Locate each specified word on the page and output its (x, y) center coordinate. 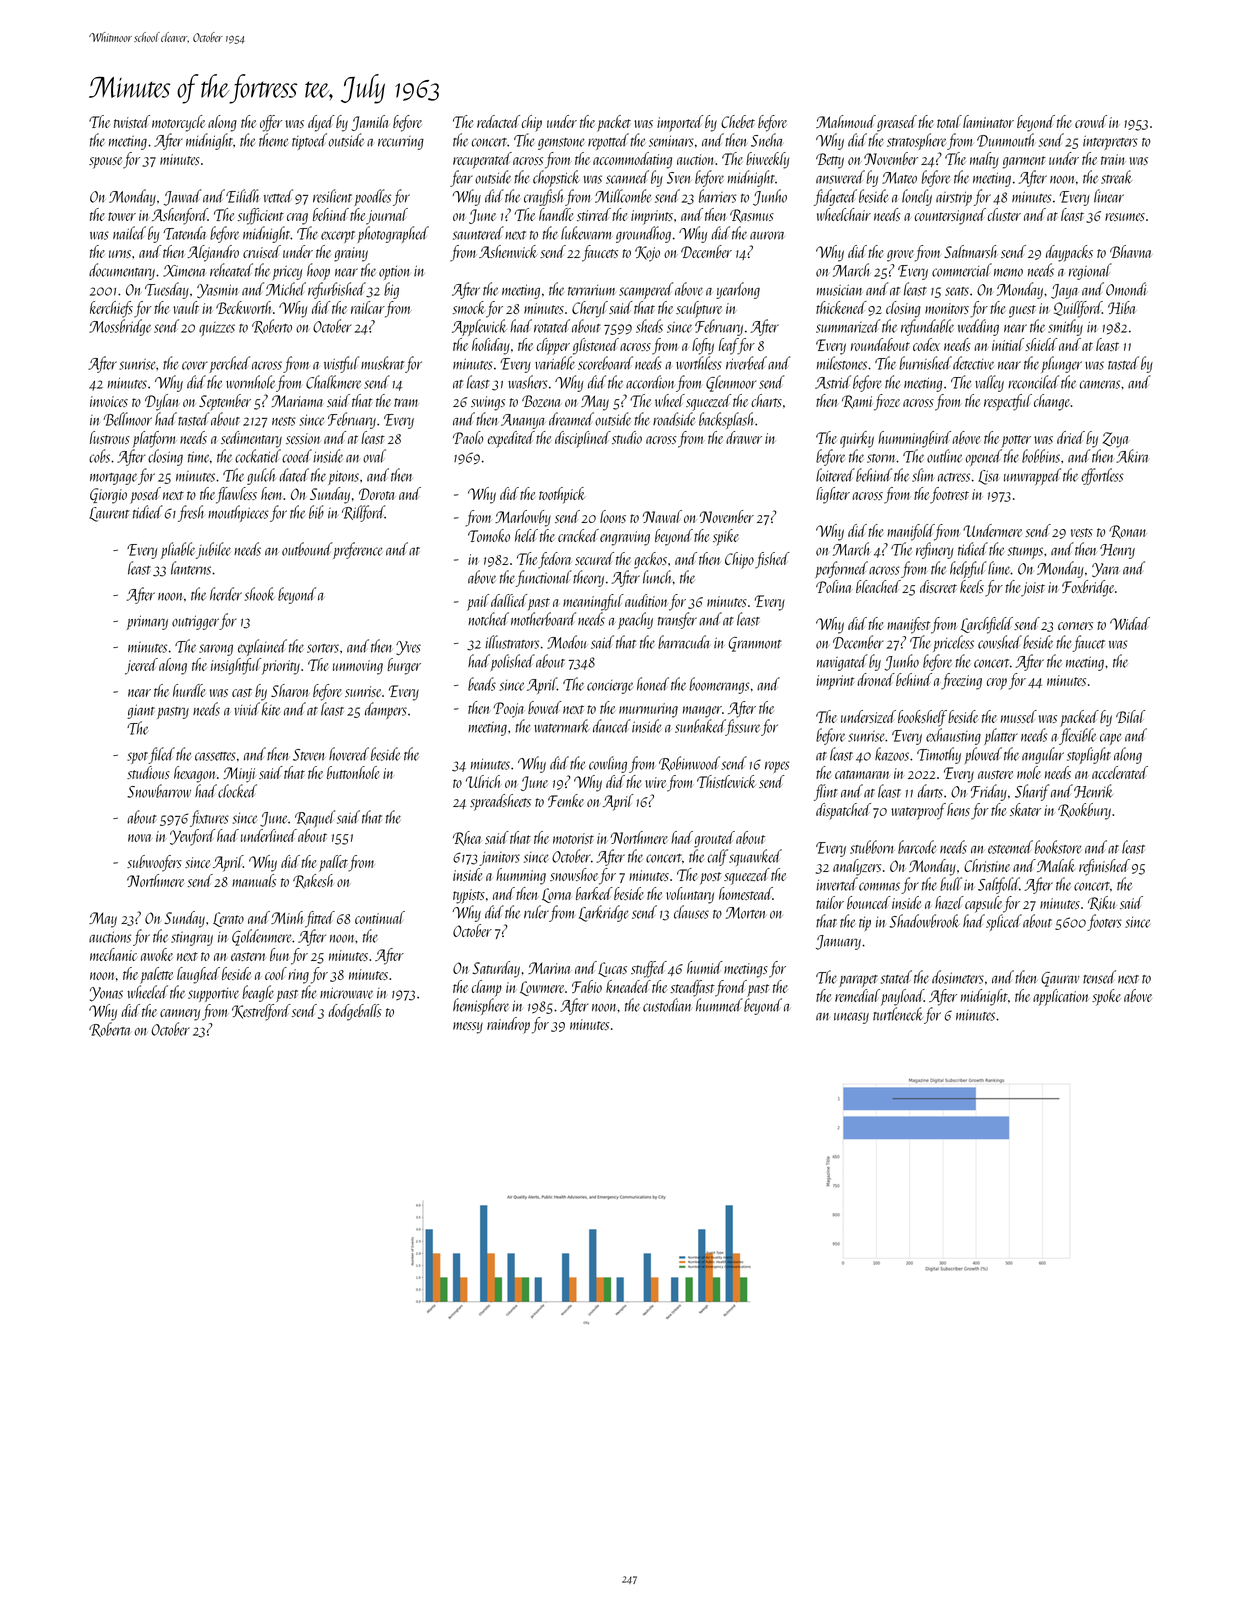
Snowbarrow (159, 791)
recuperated (482, 160)
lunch (657, 577)
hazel (949, 902)
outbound (307, 549)
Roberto (272, 326)
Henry (1117, 551)
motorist (573, 838)
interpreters (1110, 142)
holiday (491, 346)
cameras (1100, 384)
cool (276, 973)
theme (273, 140)
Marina (549, 968)
